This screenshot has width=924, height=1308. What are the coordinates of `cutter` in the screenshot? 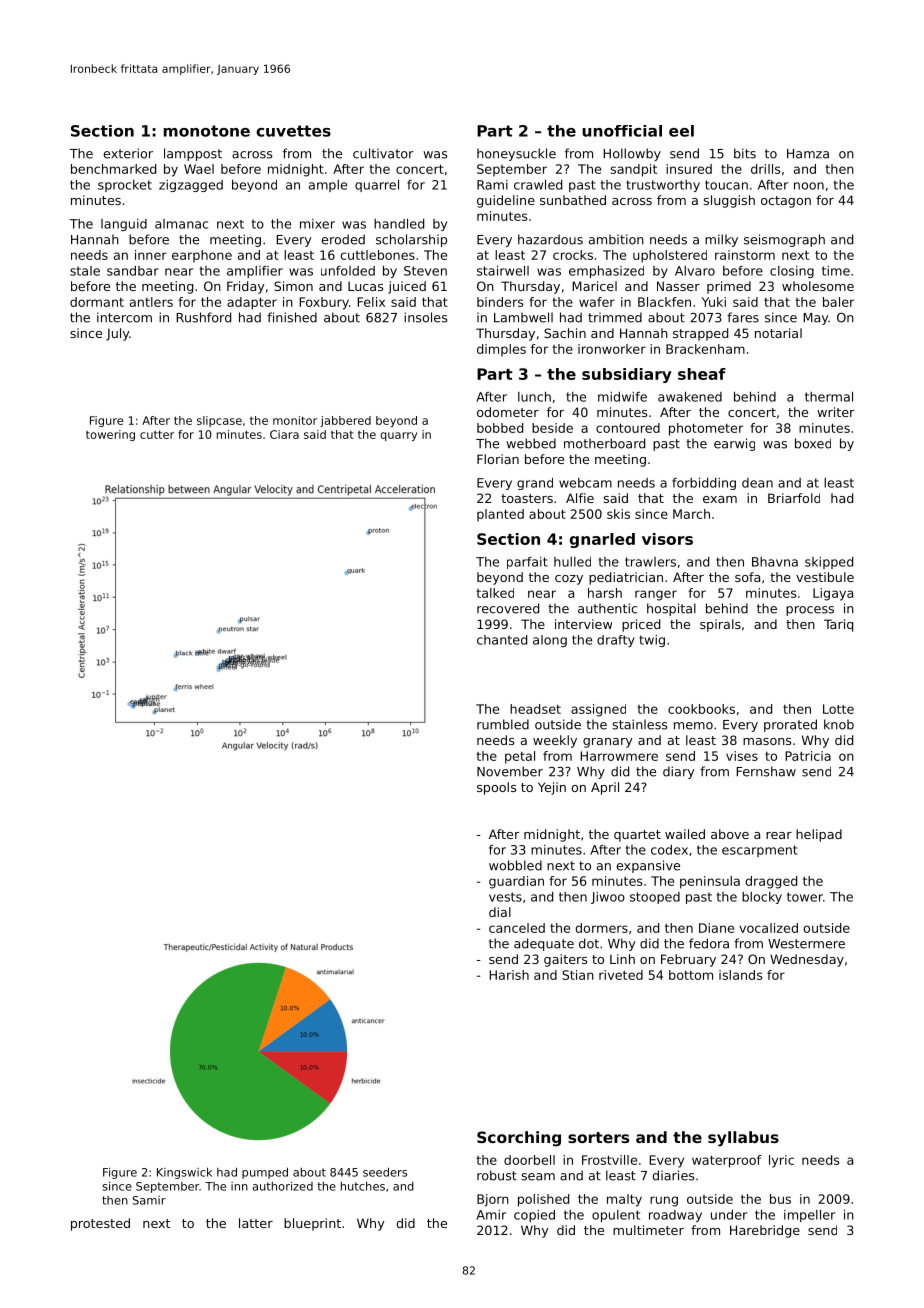 It's located at (157, 434).
